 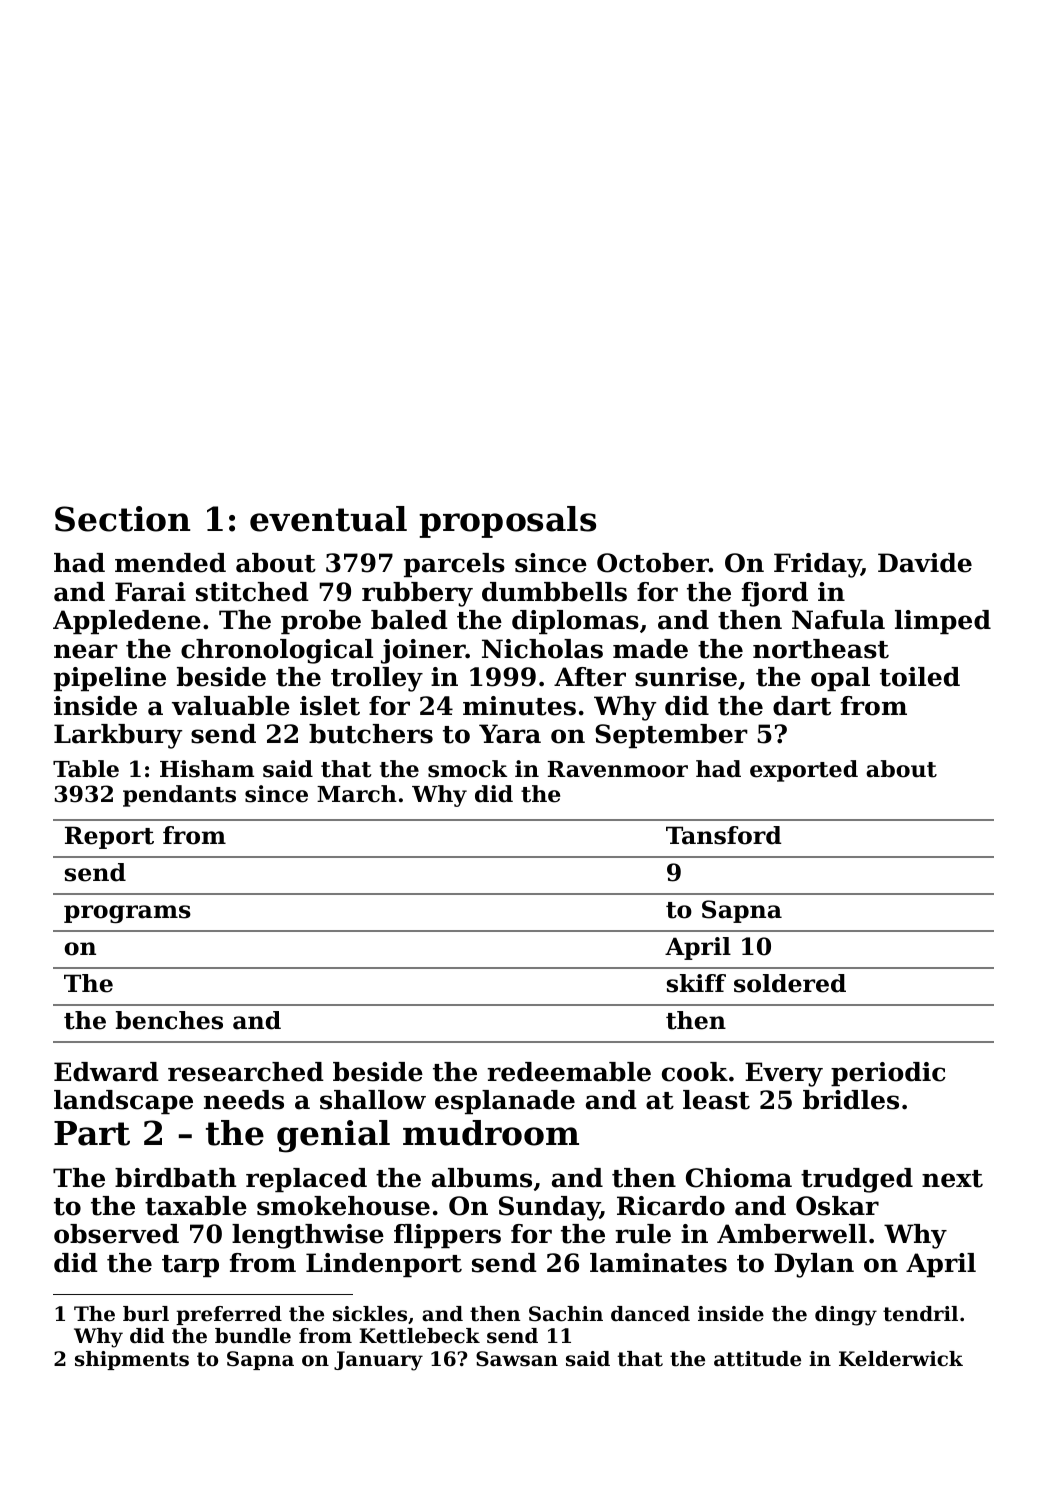 What do you see at coordinates (252, 592) in the document?
I see `stitched` at bounding box center [252, 592].
